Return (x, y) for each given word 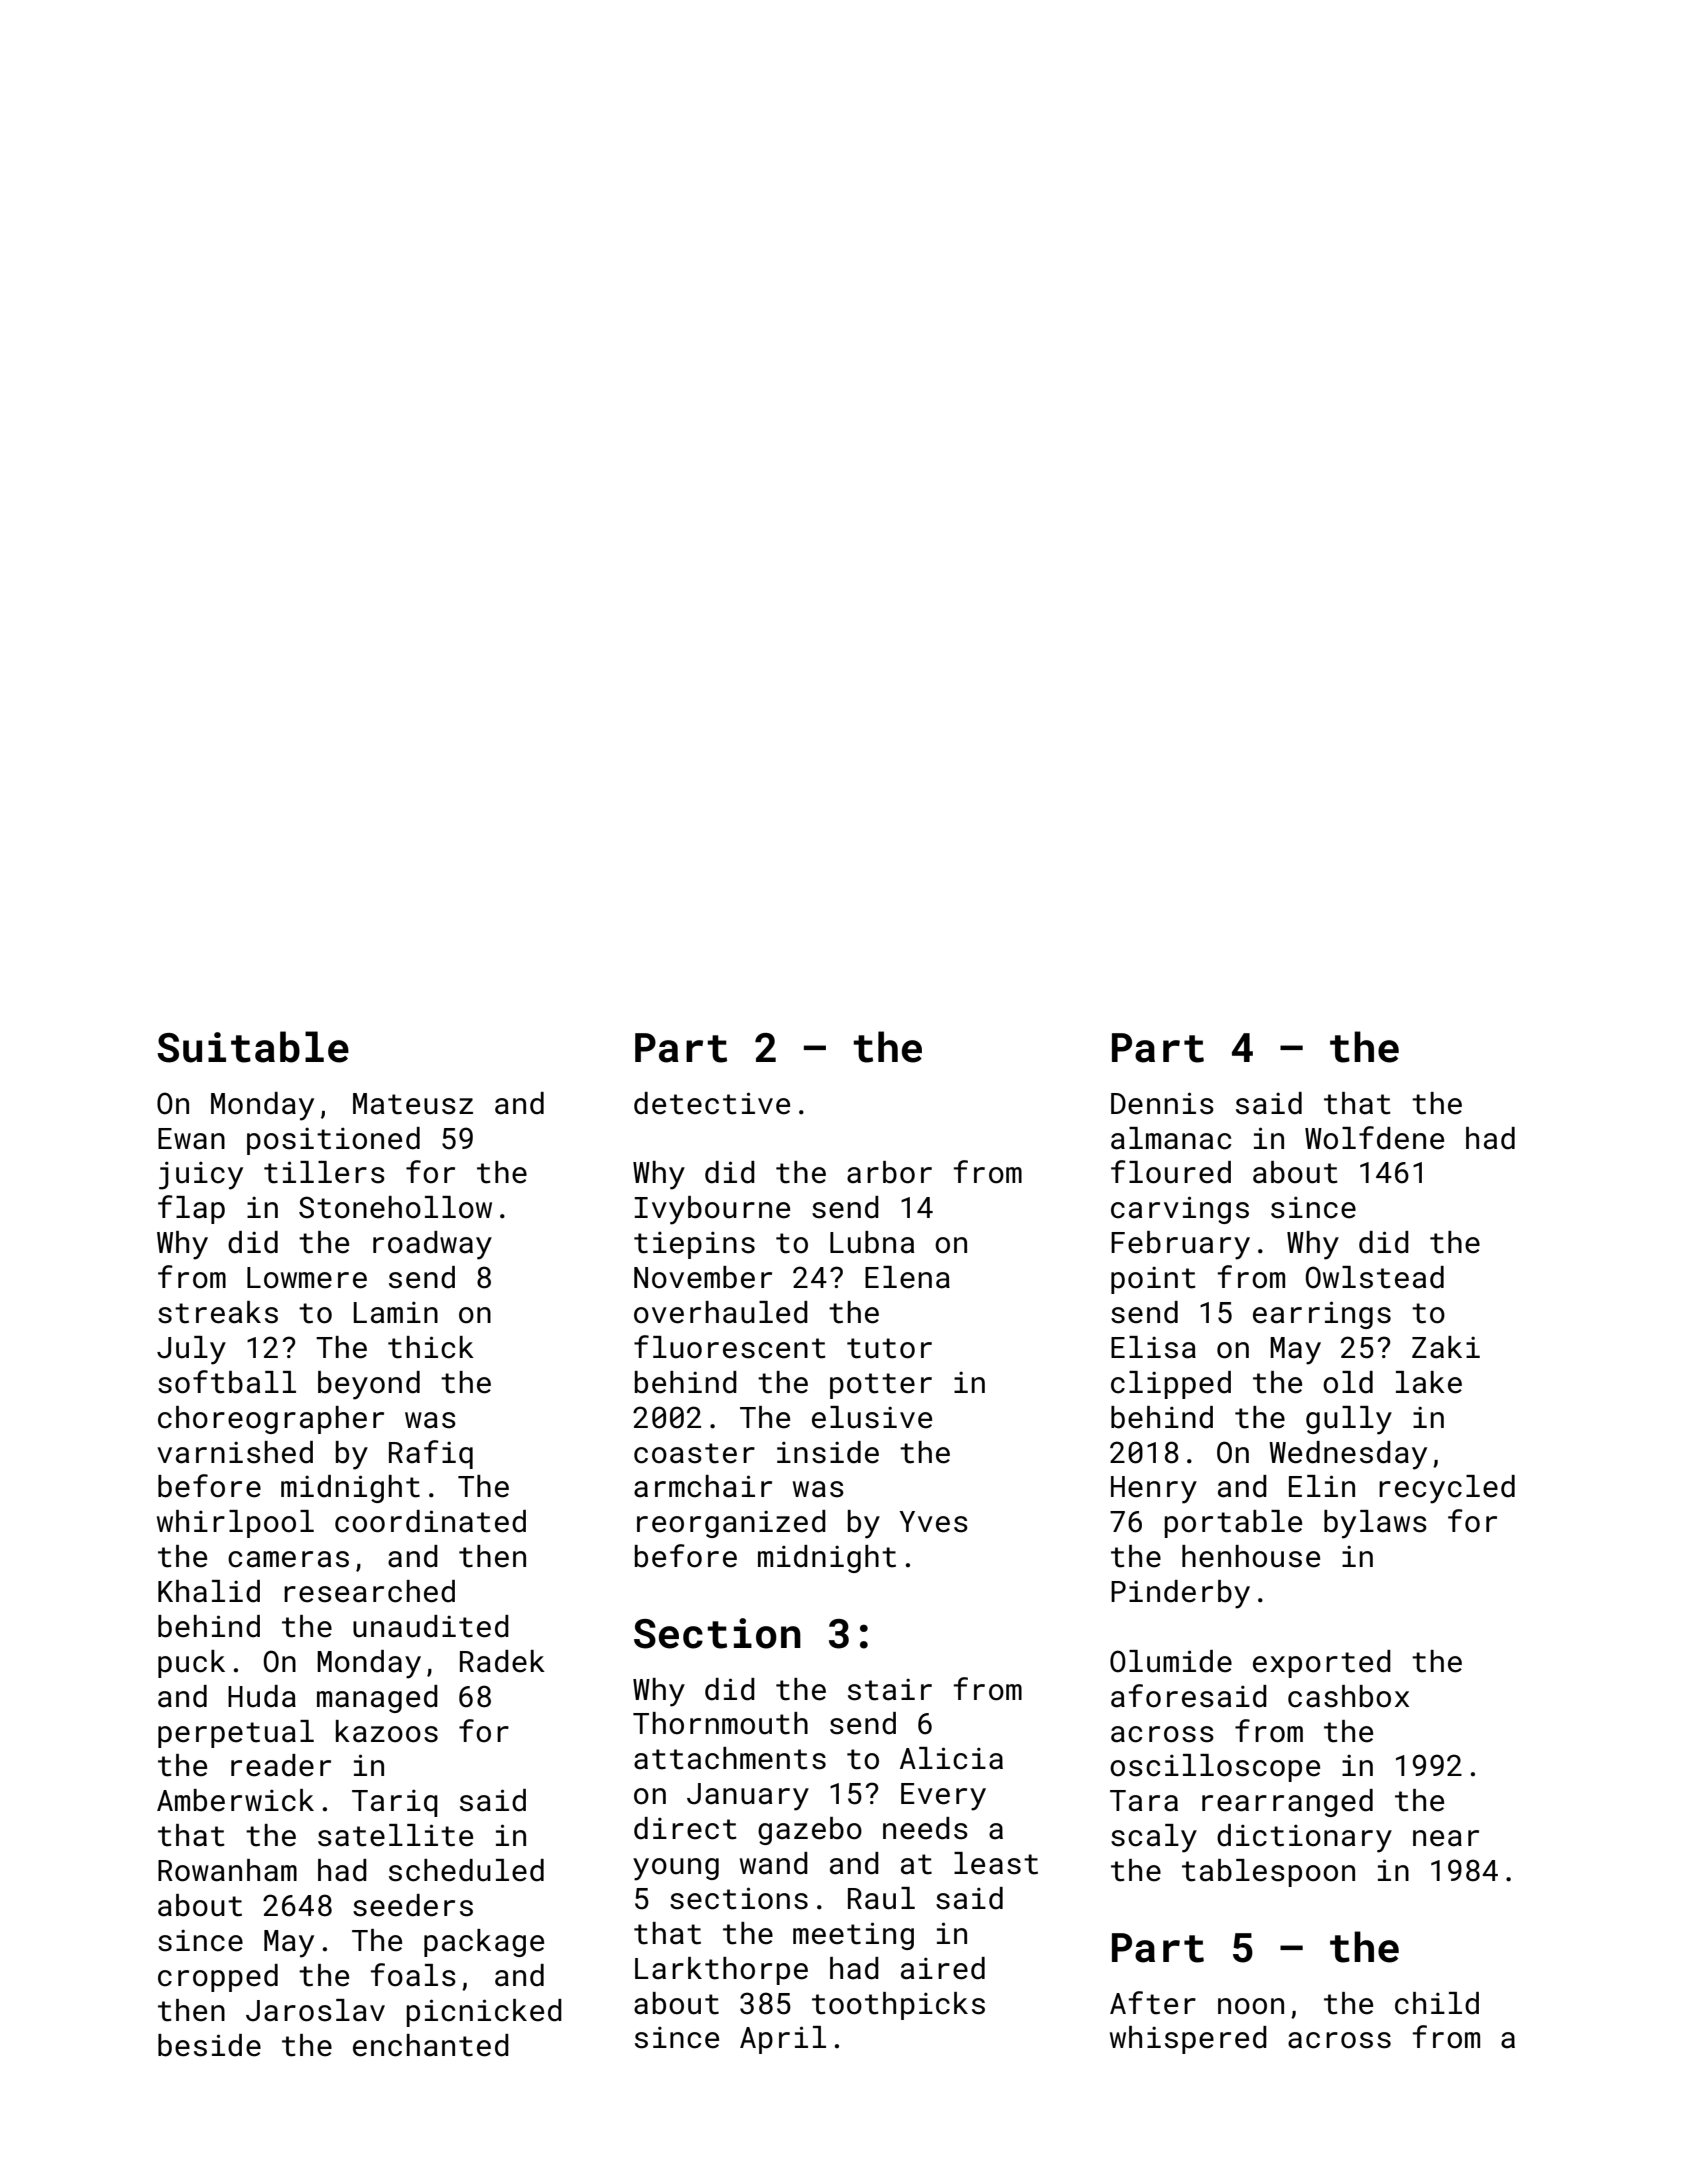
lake (1429, 1382)
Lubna (872, 1242)
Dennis (1162, 1103)
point (1153, 1280)
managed (377, 1699)
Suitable (253, 1047)
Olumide (1171, 1661)
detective (712, 1103)
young (676, 1869)
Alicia (951, 1758)
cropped (218, 1978)
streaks (218, 1312)
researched (369, 1591)
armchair (703, 1486)
